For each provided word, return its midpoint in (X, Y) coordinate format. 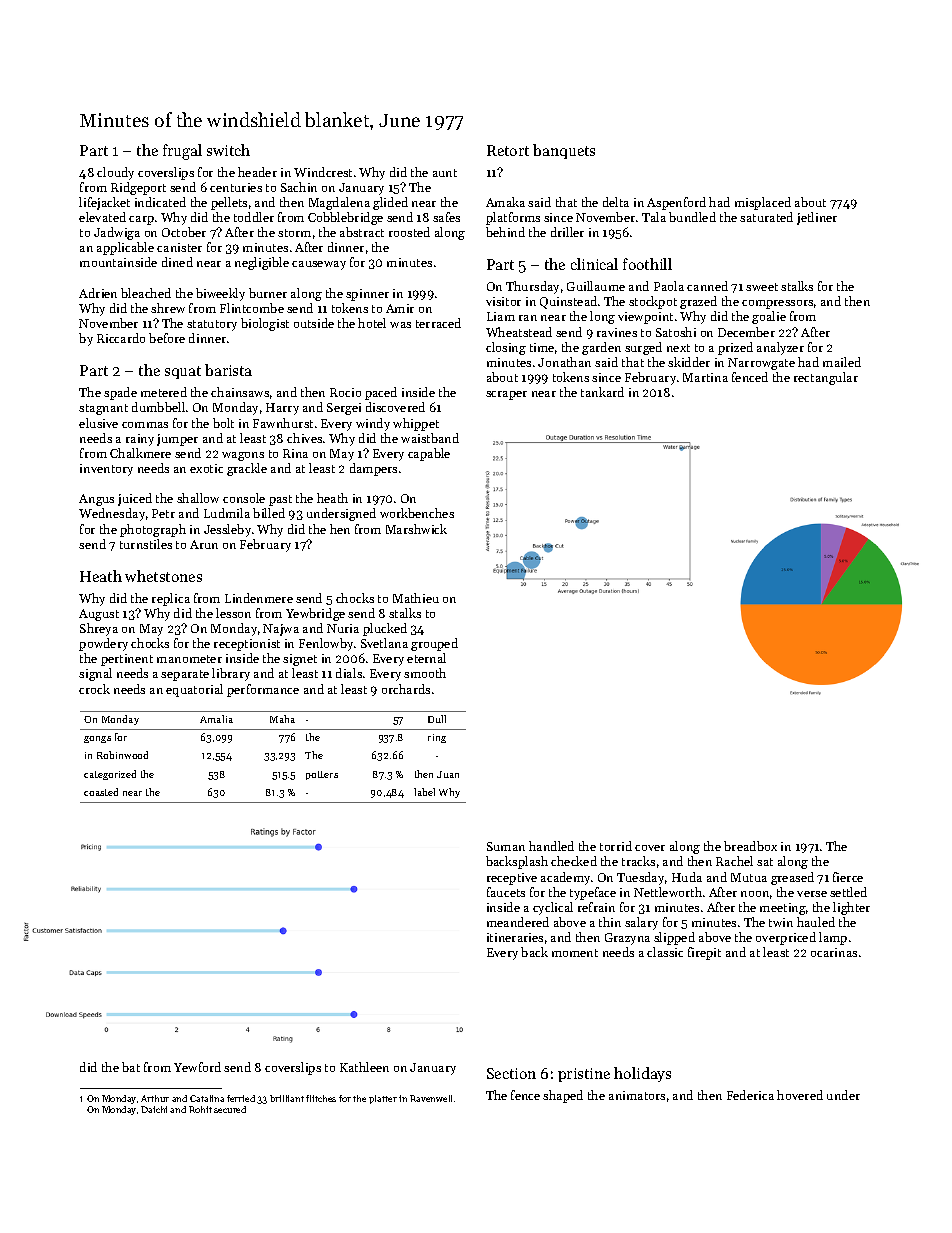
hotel (372, 323)
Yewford (197, 1067)
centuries (236, 187)
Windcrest (323, 172)
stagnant (103, 409)
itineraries (515, 937)
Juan (448, 774)
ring (437, 738)
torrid (616, 846)
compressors (777, 304)
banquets (564, 151)
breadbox (750, 846)
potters (322, 775)
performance (263, 690)
